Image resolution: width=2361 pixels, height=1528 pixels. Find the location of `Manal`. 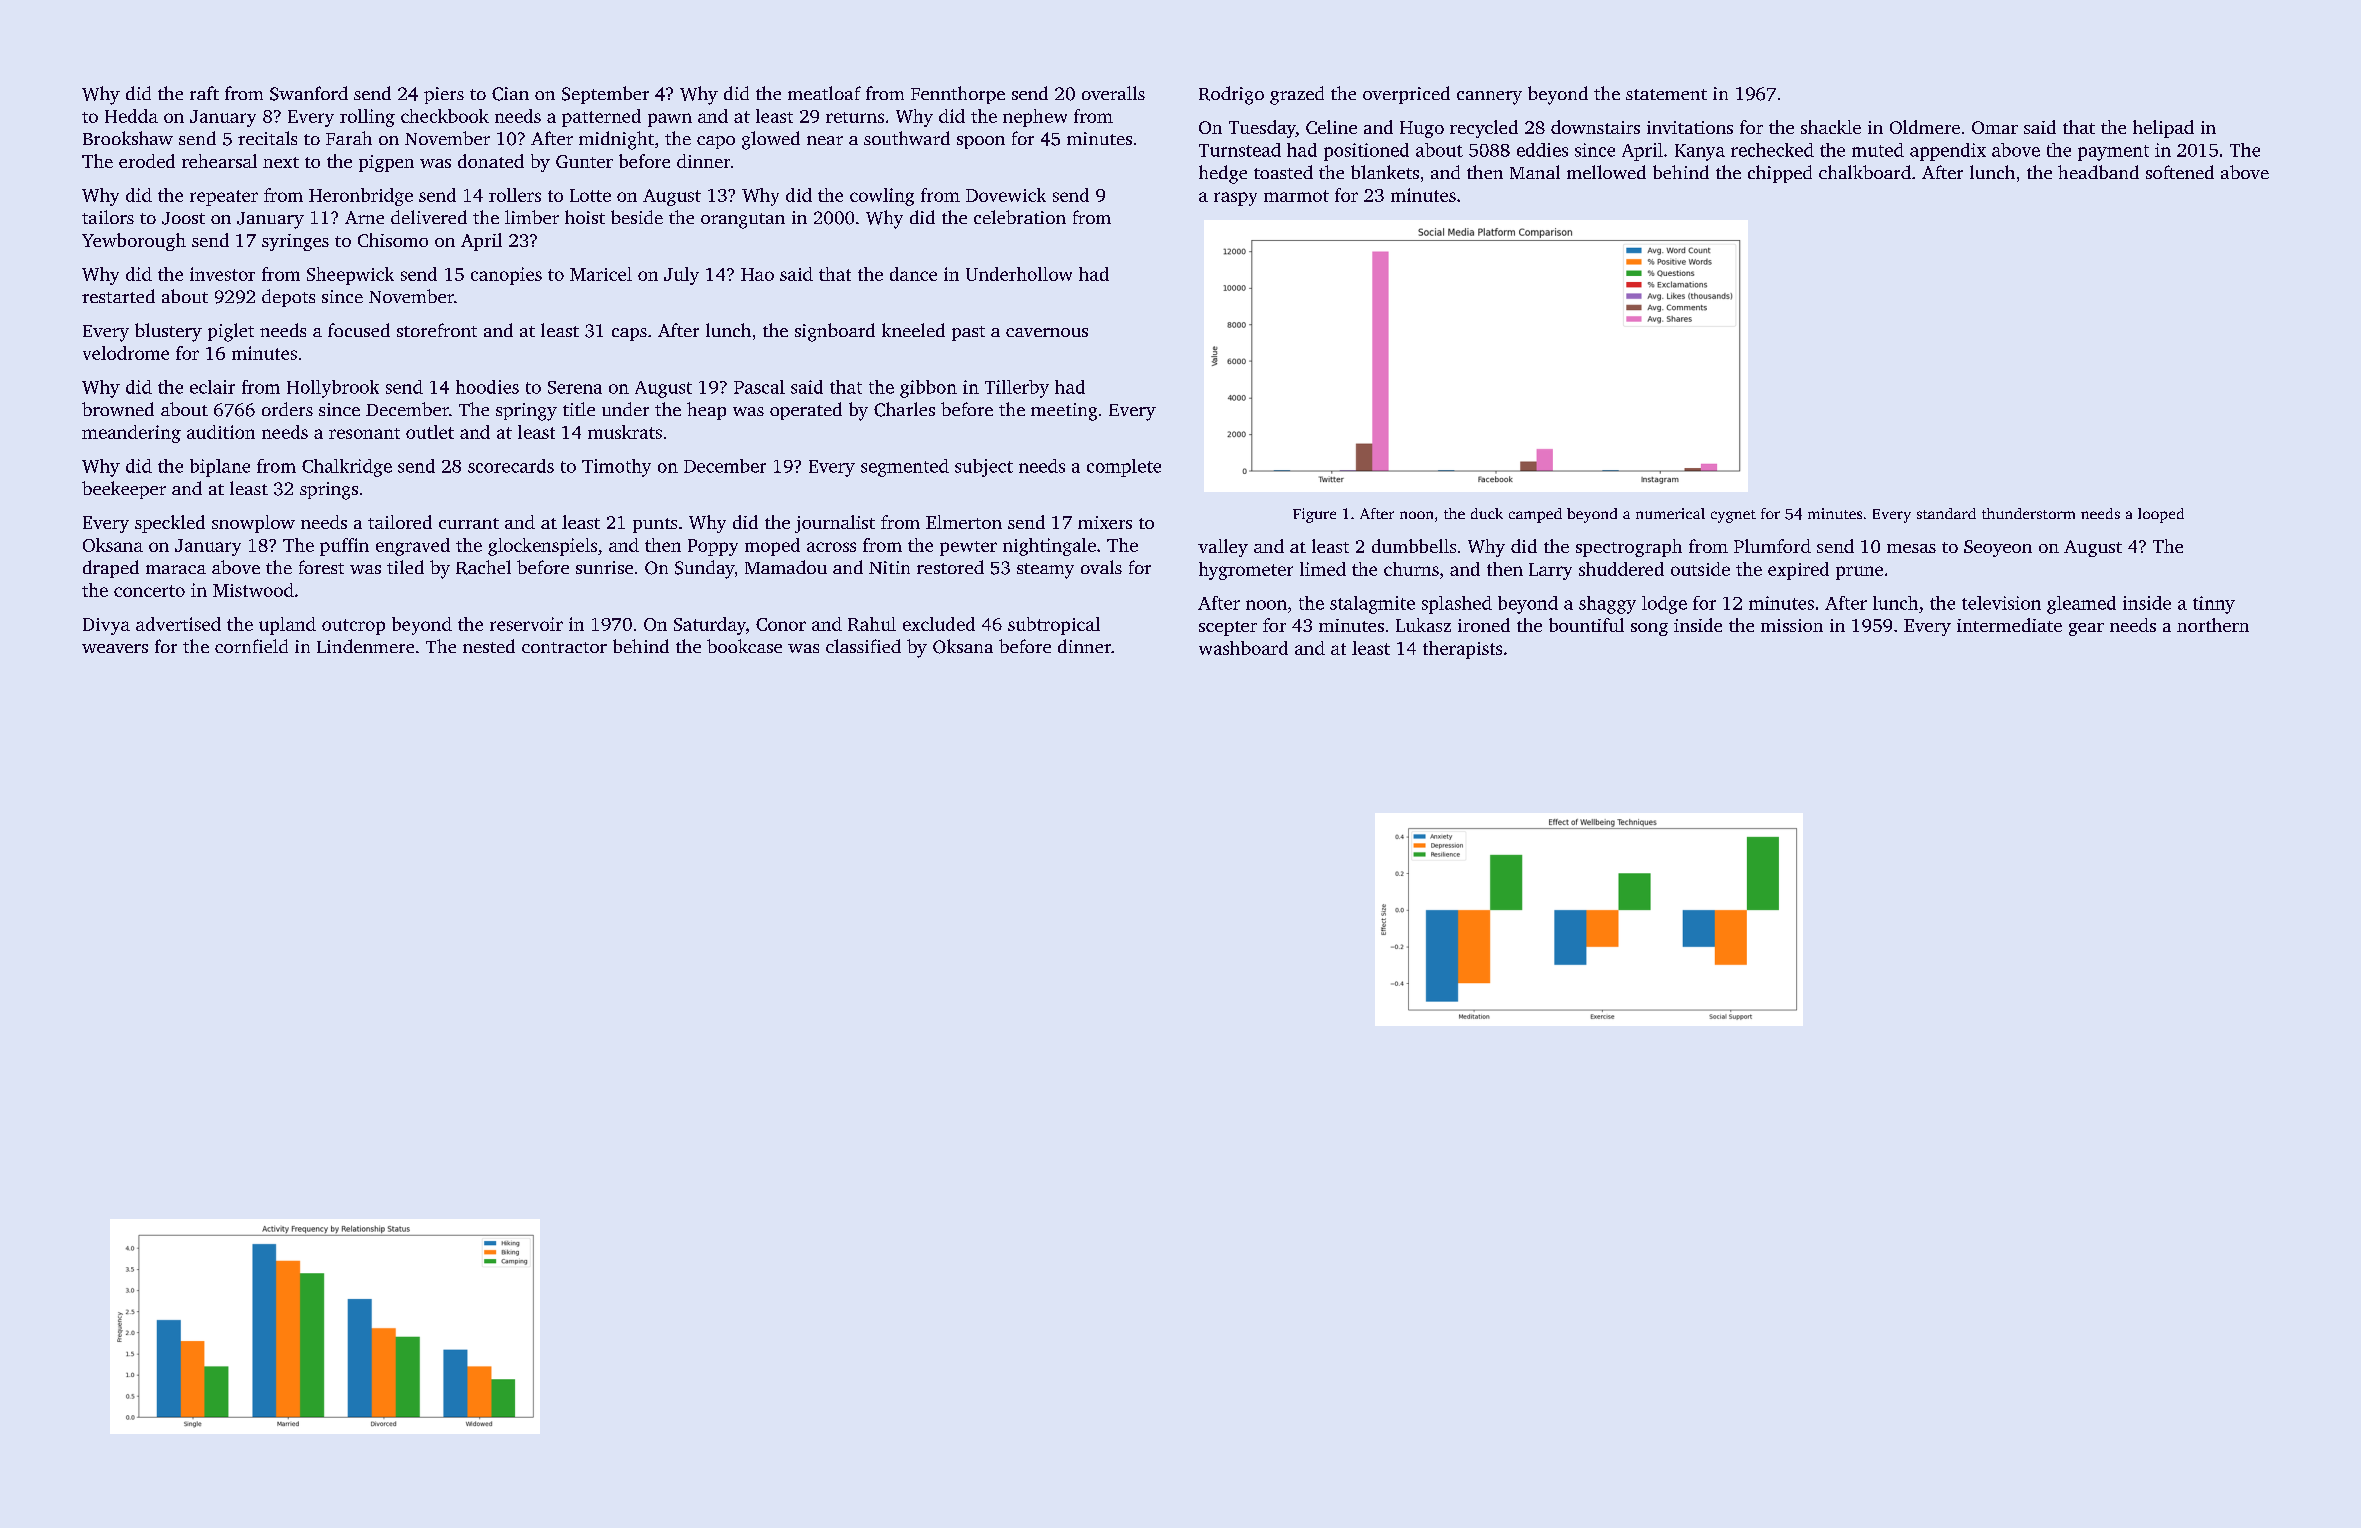

Manal is located at coordinates (1535, 172).
